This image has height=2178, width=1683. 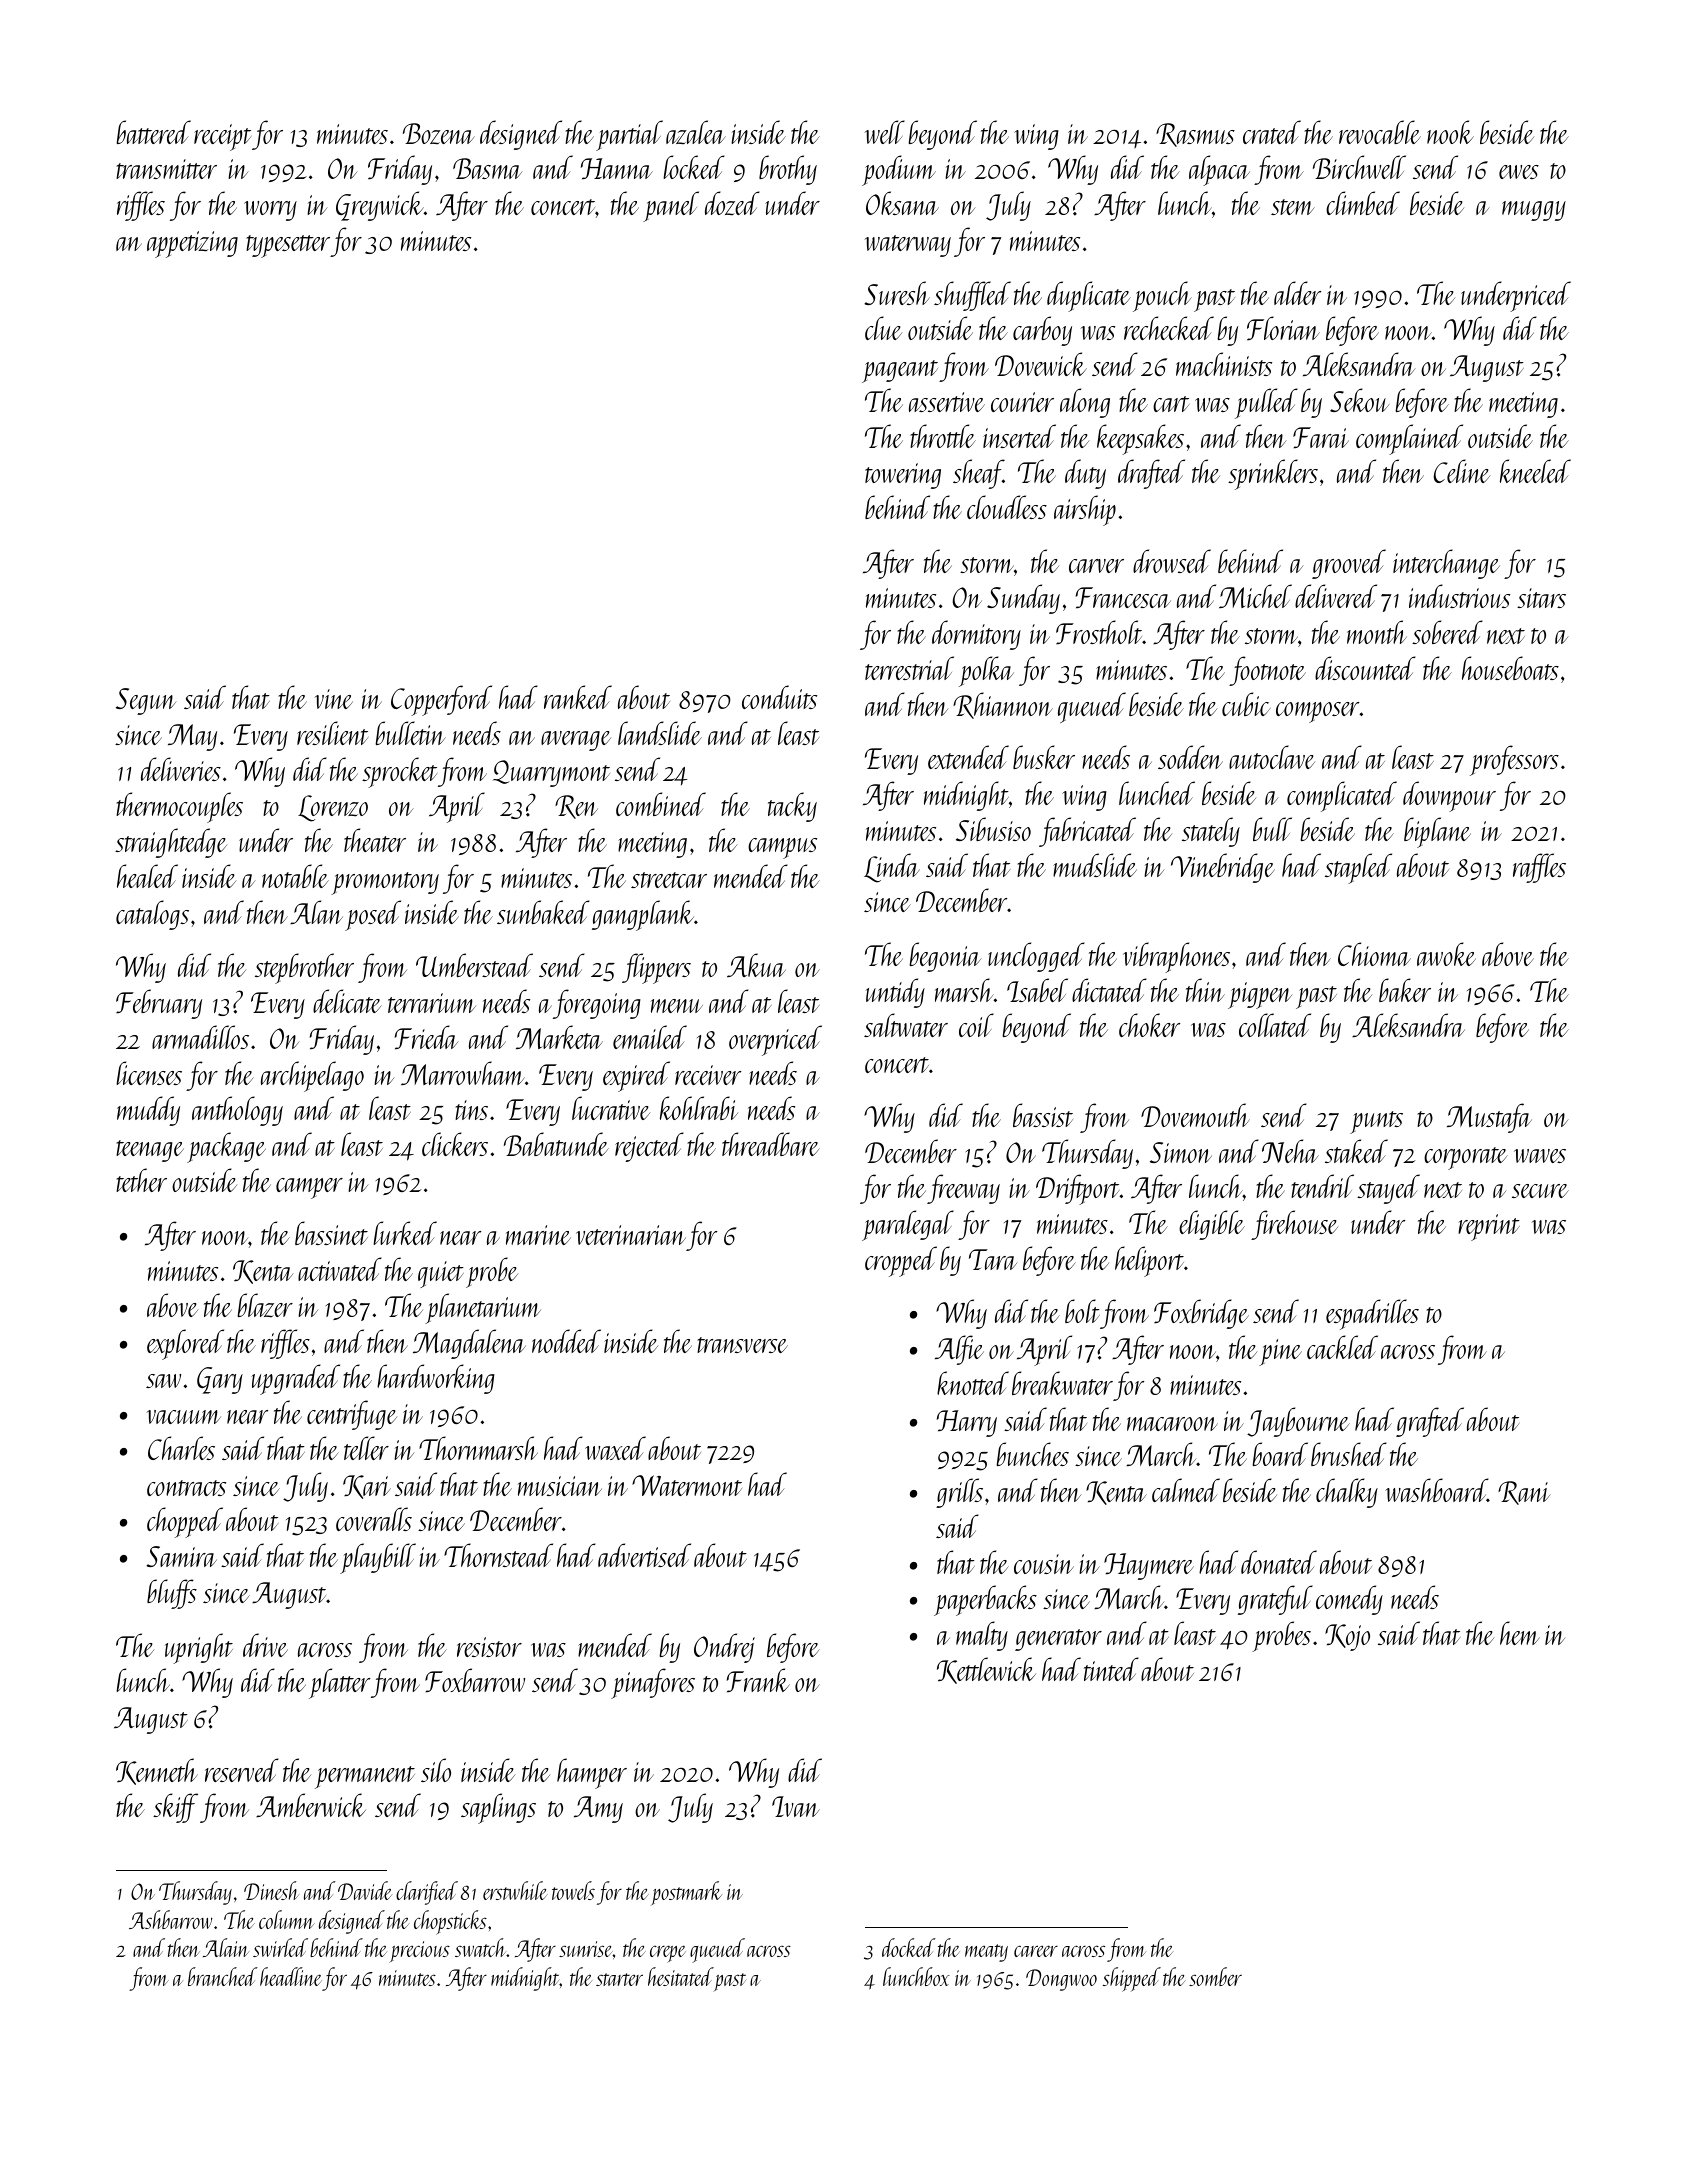 I want to click on marine, so click(x=538, y=1235).
